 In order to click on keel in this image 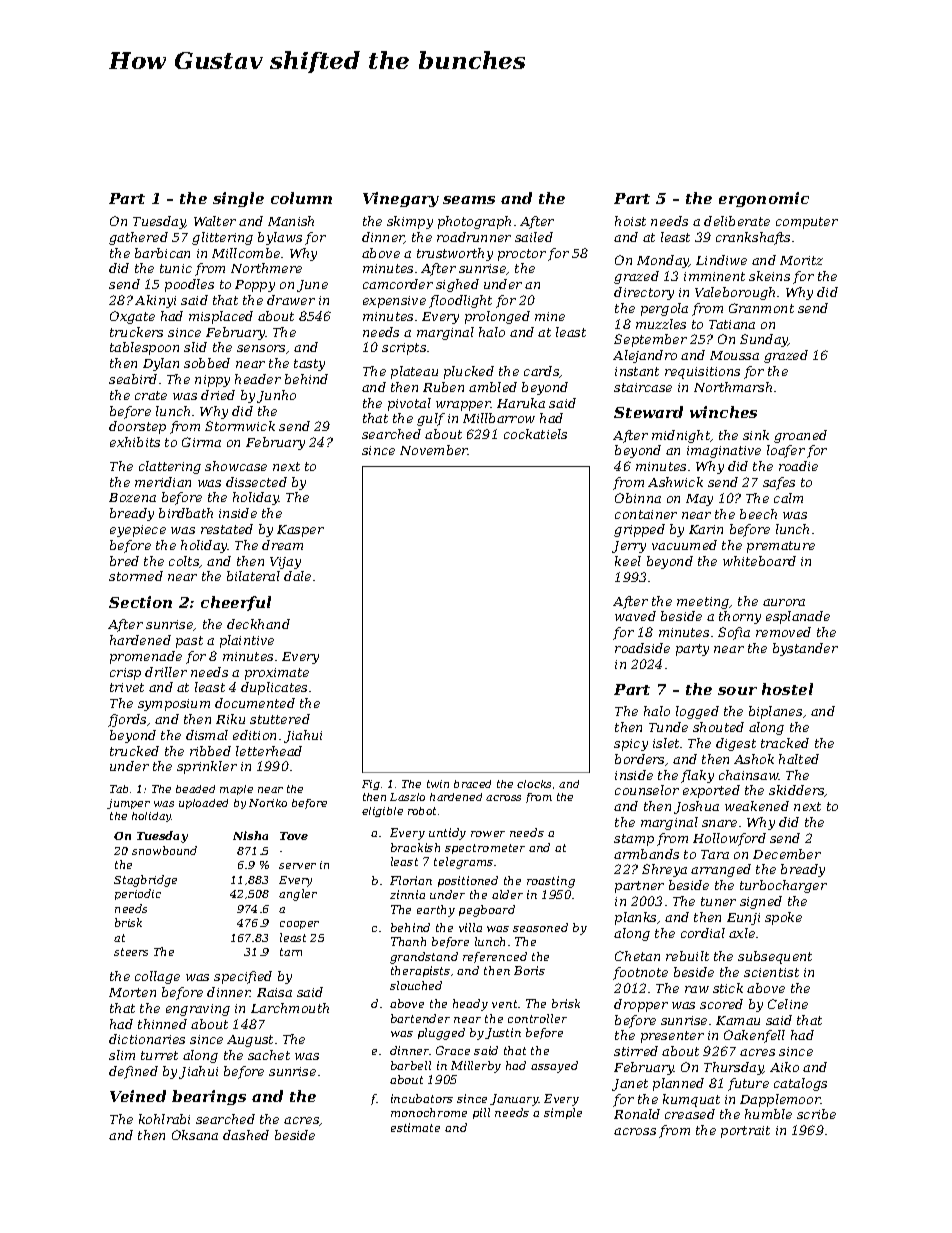, I will do `click(628, 561)`.
